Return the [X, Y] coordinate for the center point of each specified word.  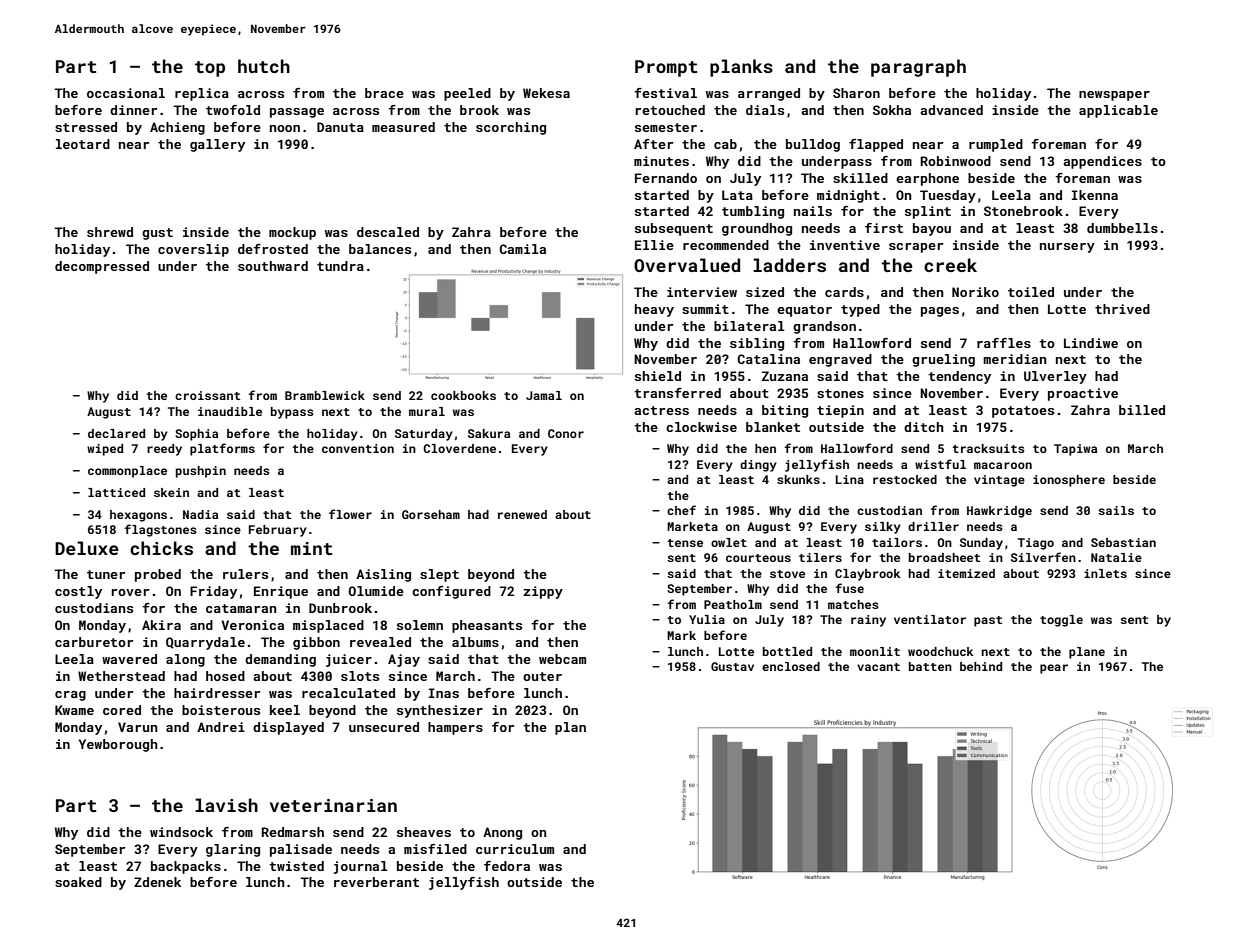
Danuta [340, 127]
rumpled [996, 145]
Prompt [666, 68]
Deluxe [87, 548]
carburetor [94, 642]
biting [785, 411]
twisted [296, 866]
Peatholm [733, 604]
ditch [924, 427]
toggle [1061, 621]
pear [1054, 669]
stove [787, 574]
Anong [502, 833]
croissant [207, 395]
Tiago [1036, 544]
